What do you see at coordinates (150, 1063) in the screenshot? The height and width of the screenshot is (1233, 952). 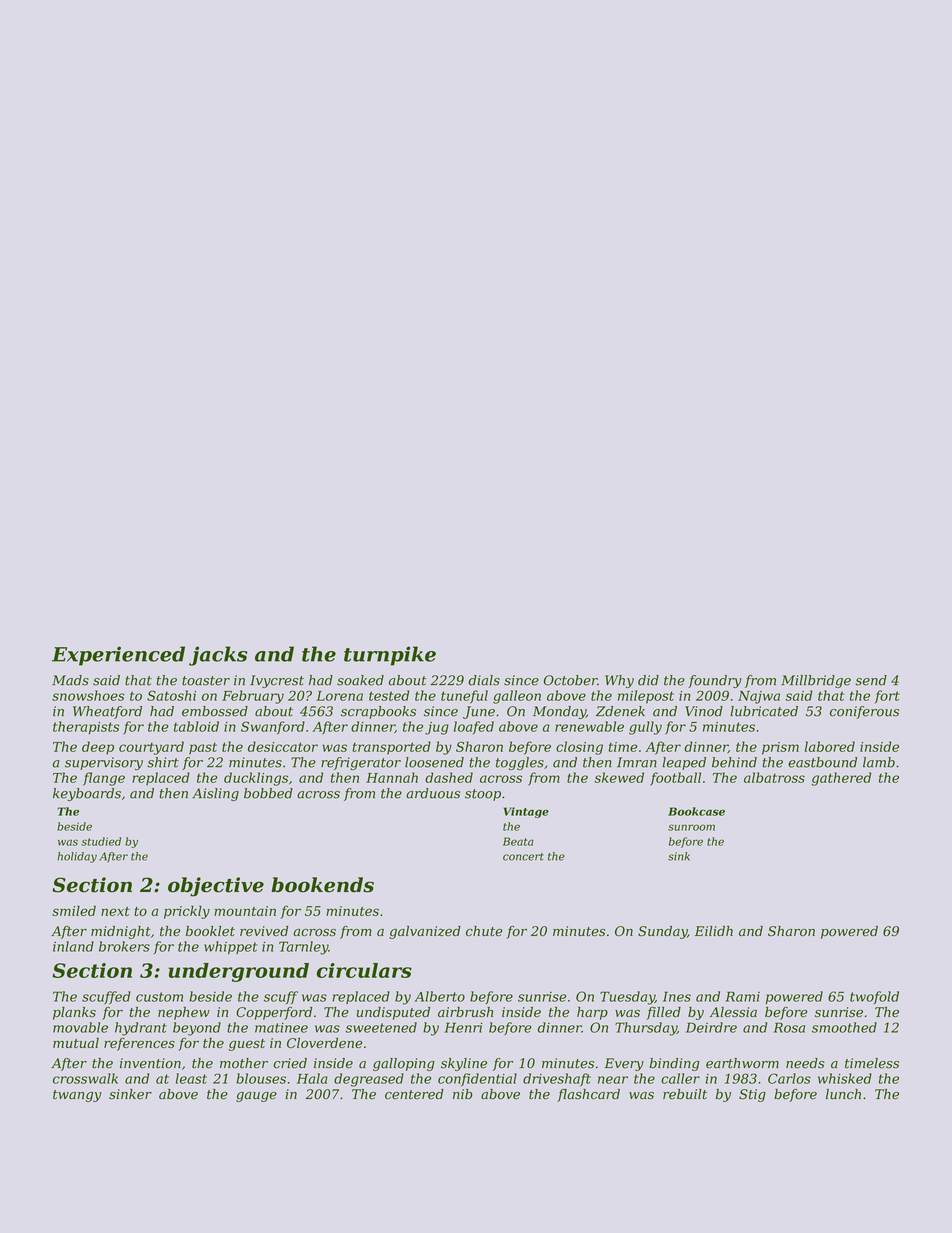 I see `invention` at bounding box center [150, 1063].
